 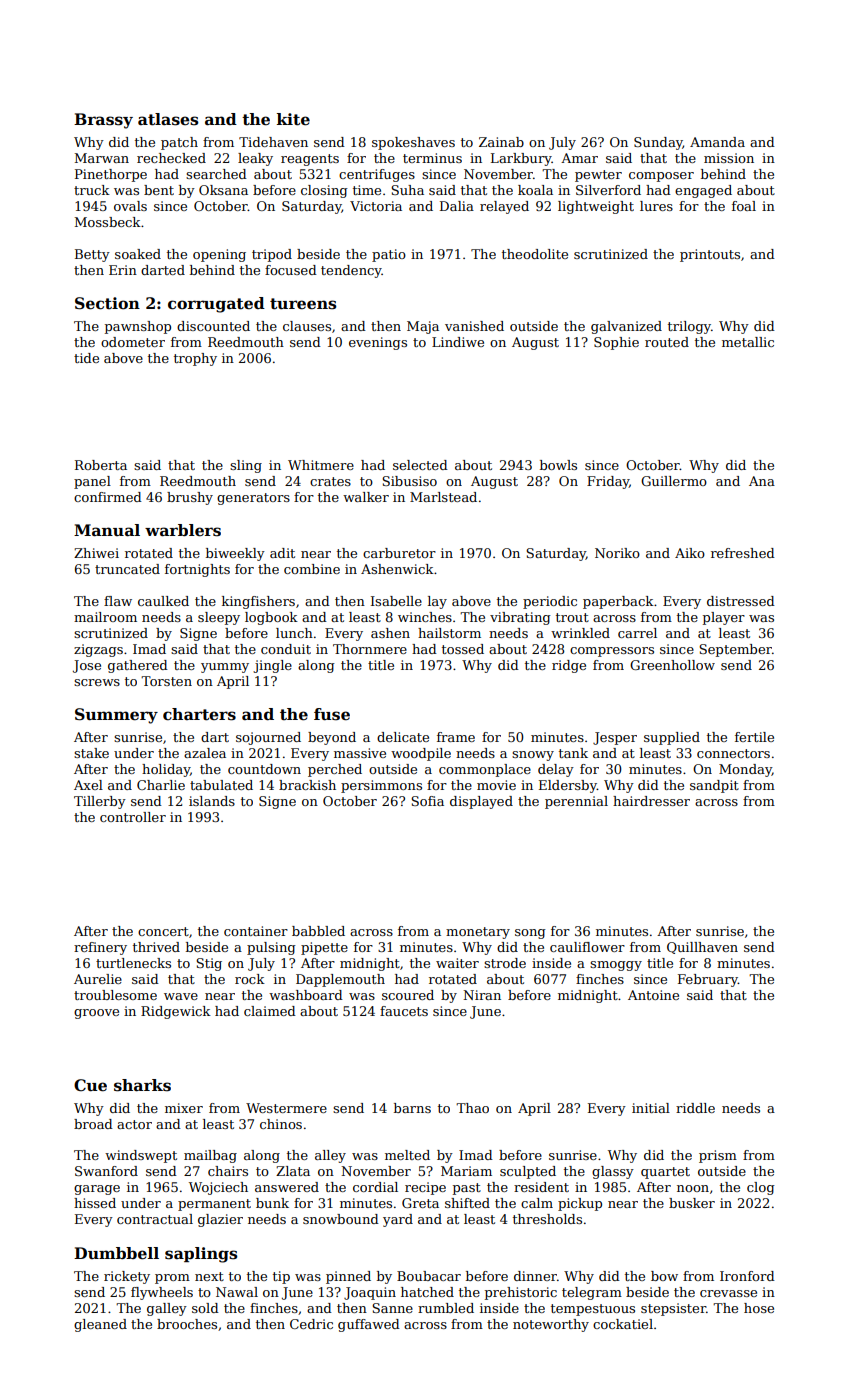 I want to click on Cedric, so click(x=311, y=1324).
